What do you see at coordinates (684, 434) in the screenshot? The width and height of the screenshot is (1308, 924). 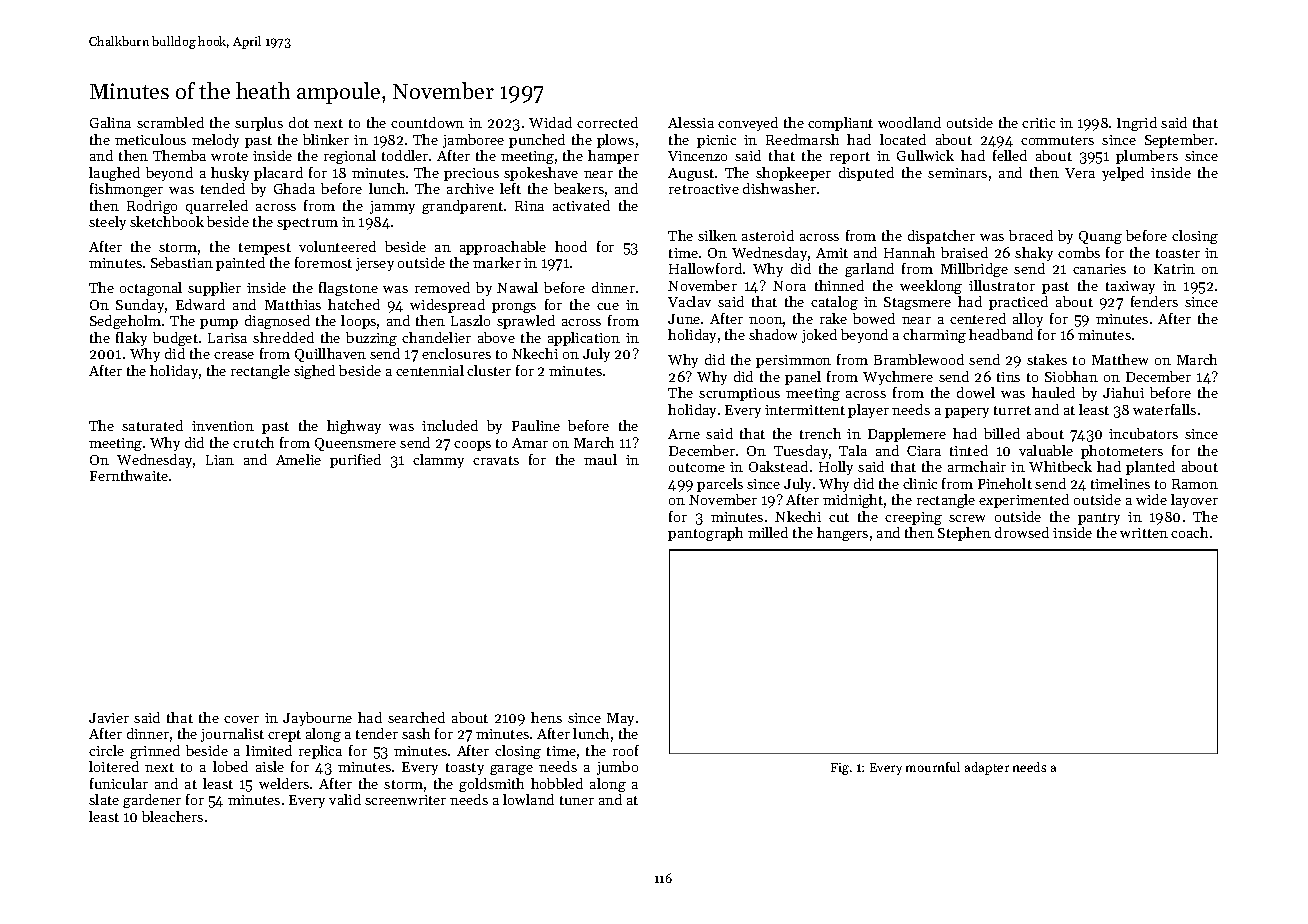 I see `Arne` at bounding box center [684, 434].
